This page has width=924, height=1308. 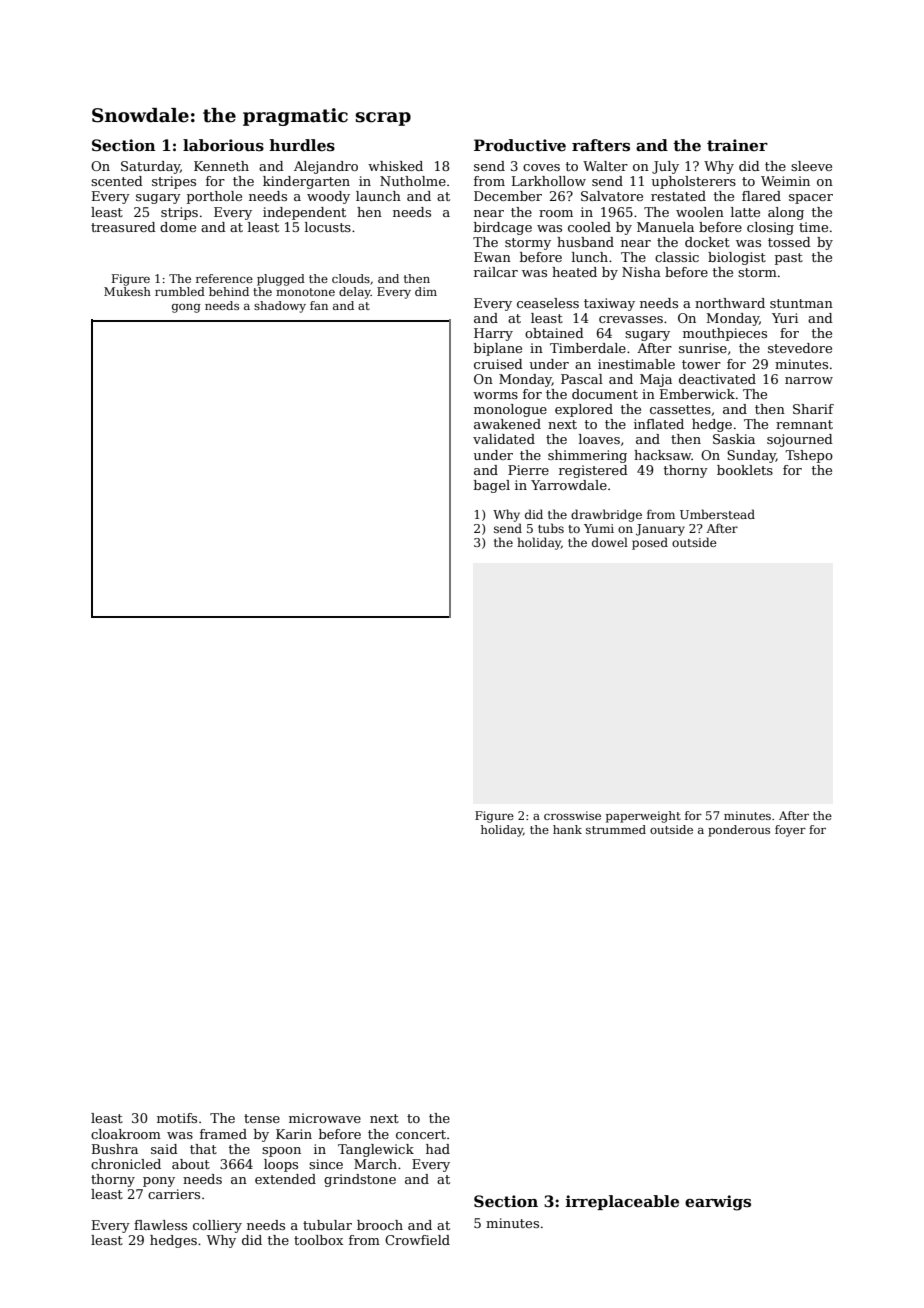 What do you see at coordinates (217, 1226) in the page?
I see `colliery` at bounding box center [217, 1226].
